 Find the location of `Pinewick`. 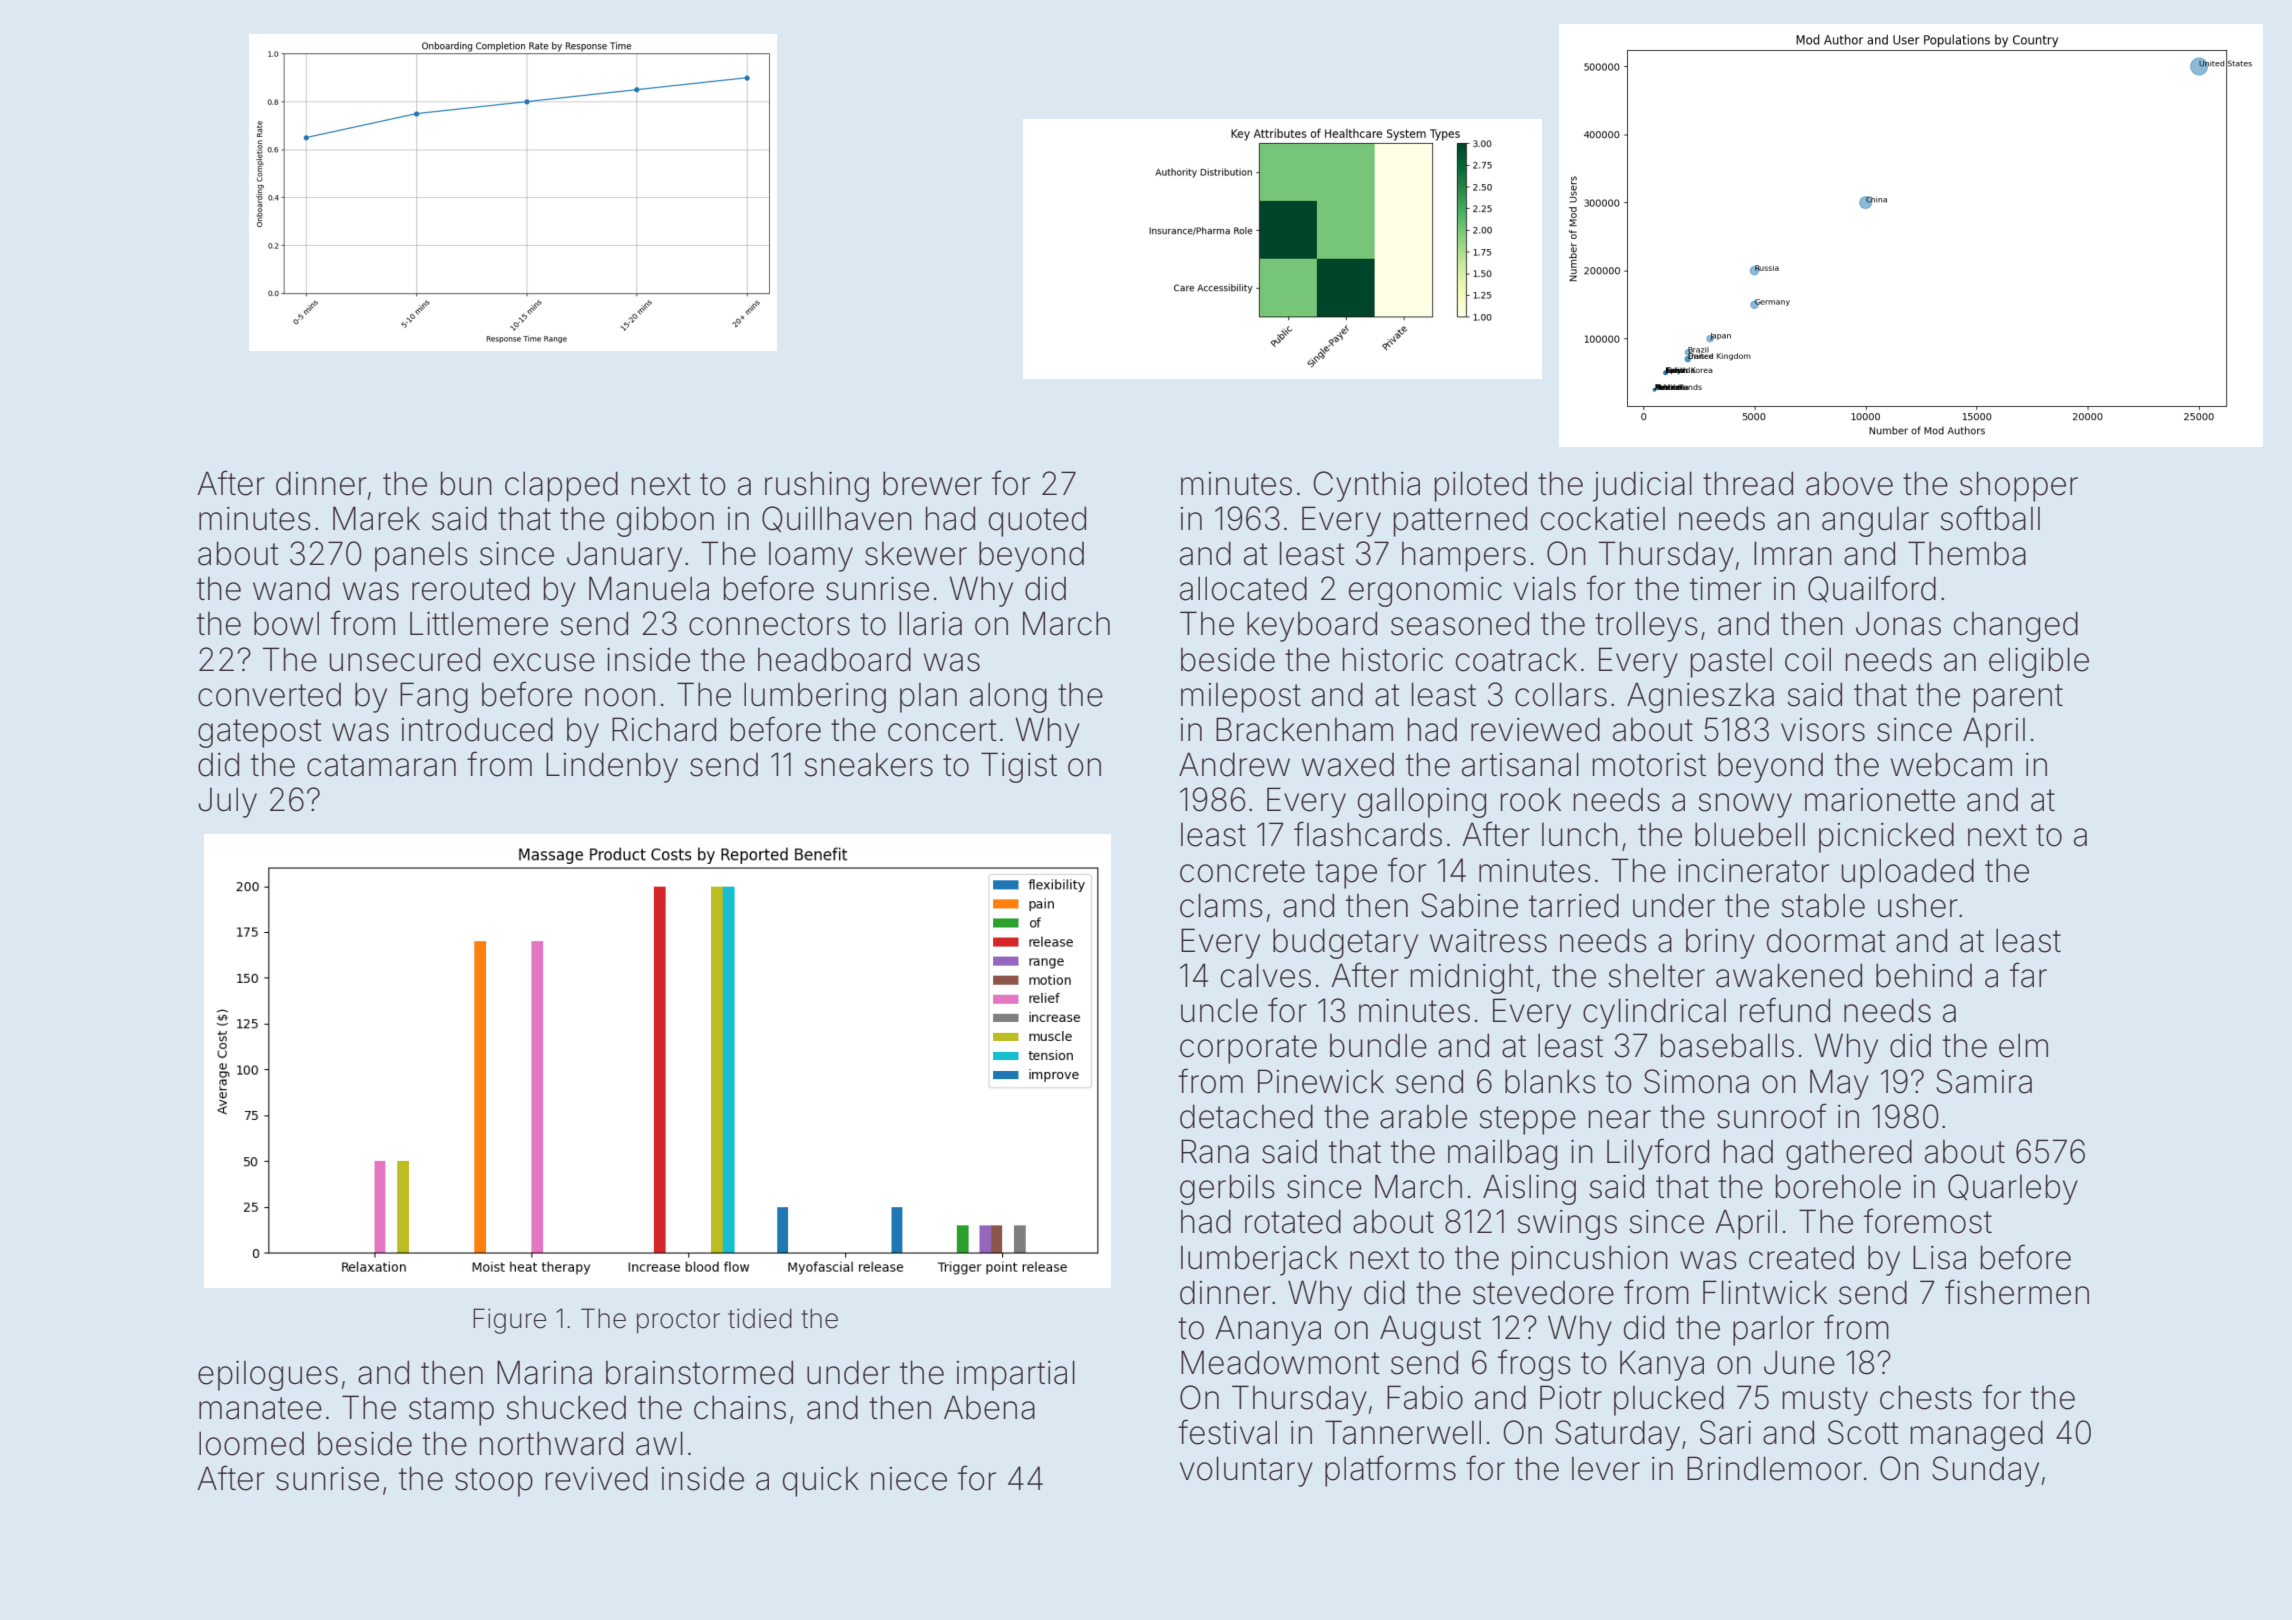

Pinewick is located at coordinates (1321, 1081).
